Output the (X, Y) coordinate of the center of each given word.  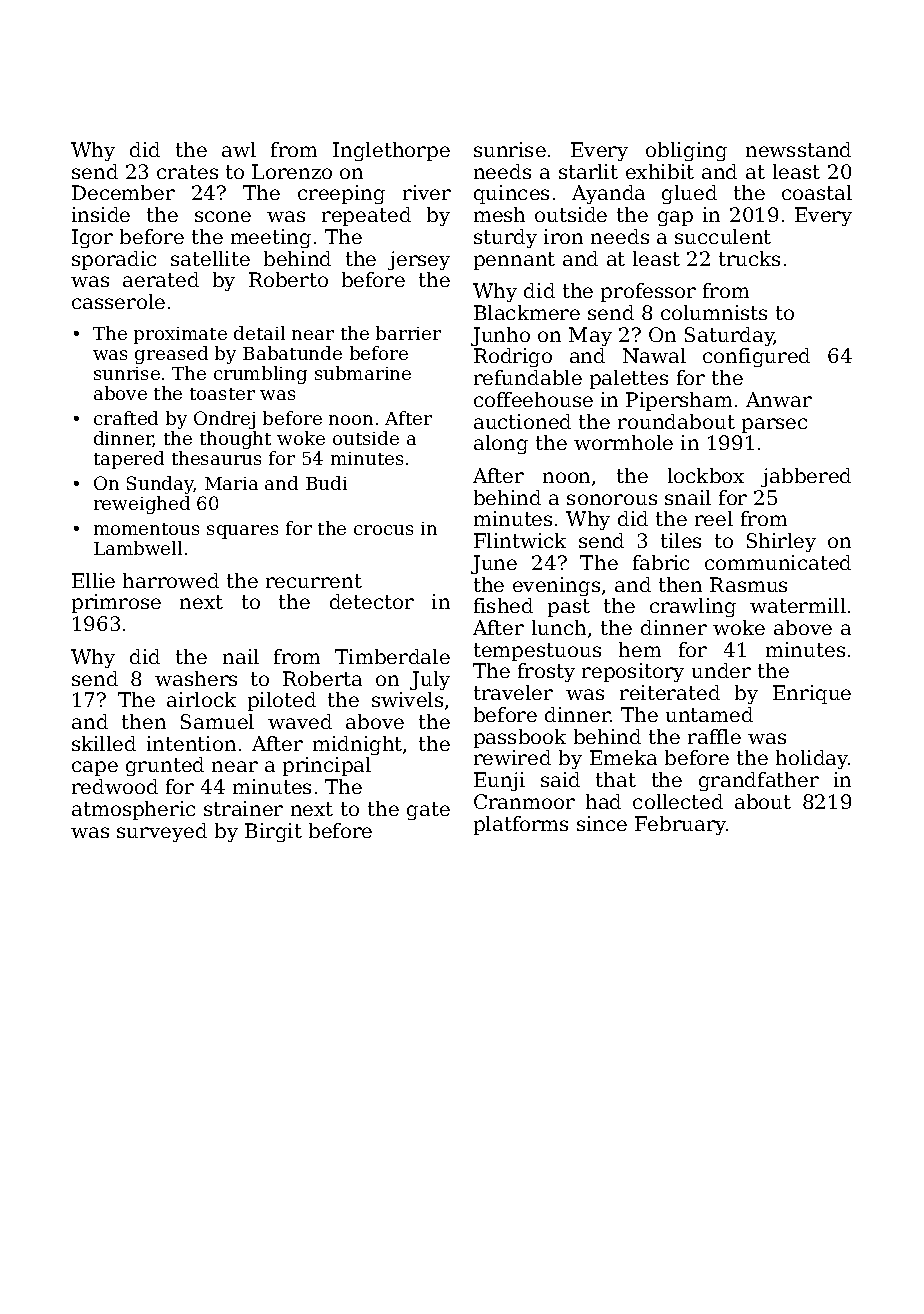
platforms (521, 825)
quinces (511, 194)
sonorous (612, 499)
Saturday (730, 336)
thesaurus (216, 458)
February (681, 825)
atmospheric (133, 810)
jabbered (806, 477)
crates (187, 172)
